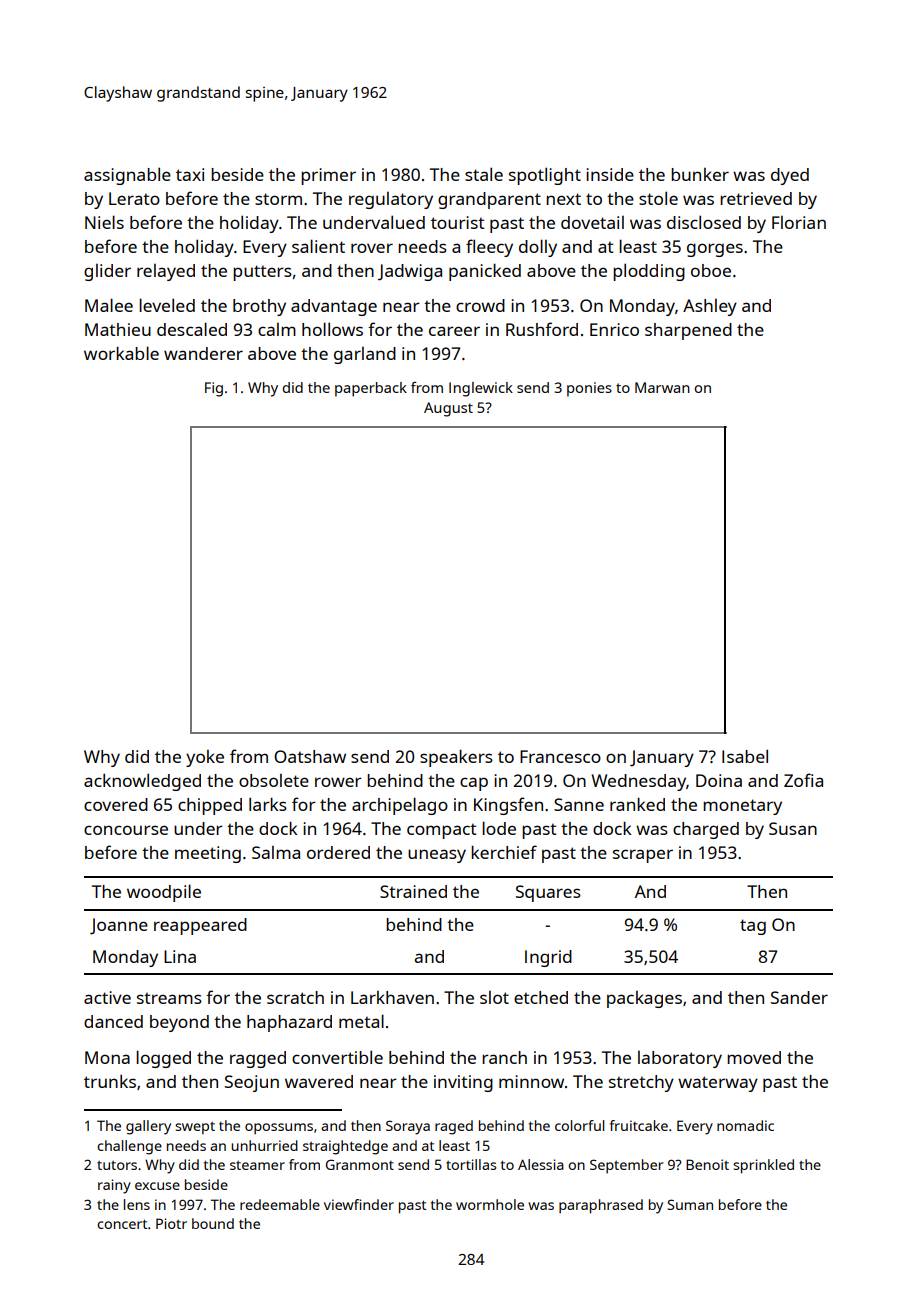  I want to click on challenge, so click(129, 1147).
